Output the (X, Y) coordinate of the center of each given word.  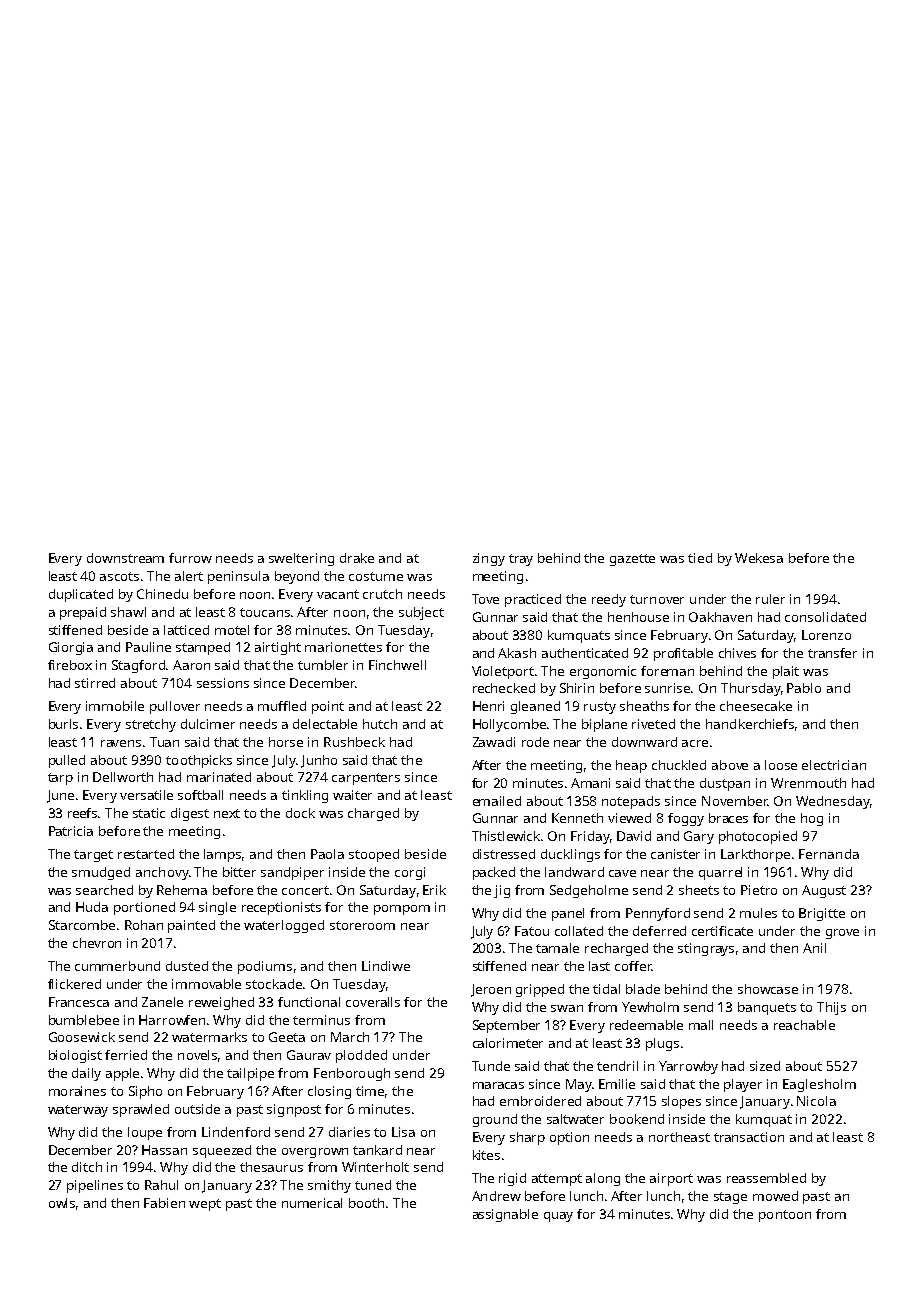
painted (191, 926)
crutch (382, 594)
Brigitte (822, 914)
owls (62, 1203)
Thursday (750, 689)
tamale (557, 948)
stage (730, 1198)
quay (558, 1217)
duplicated (81, 595)
